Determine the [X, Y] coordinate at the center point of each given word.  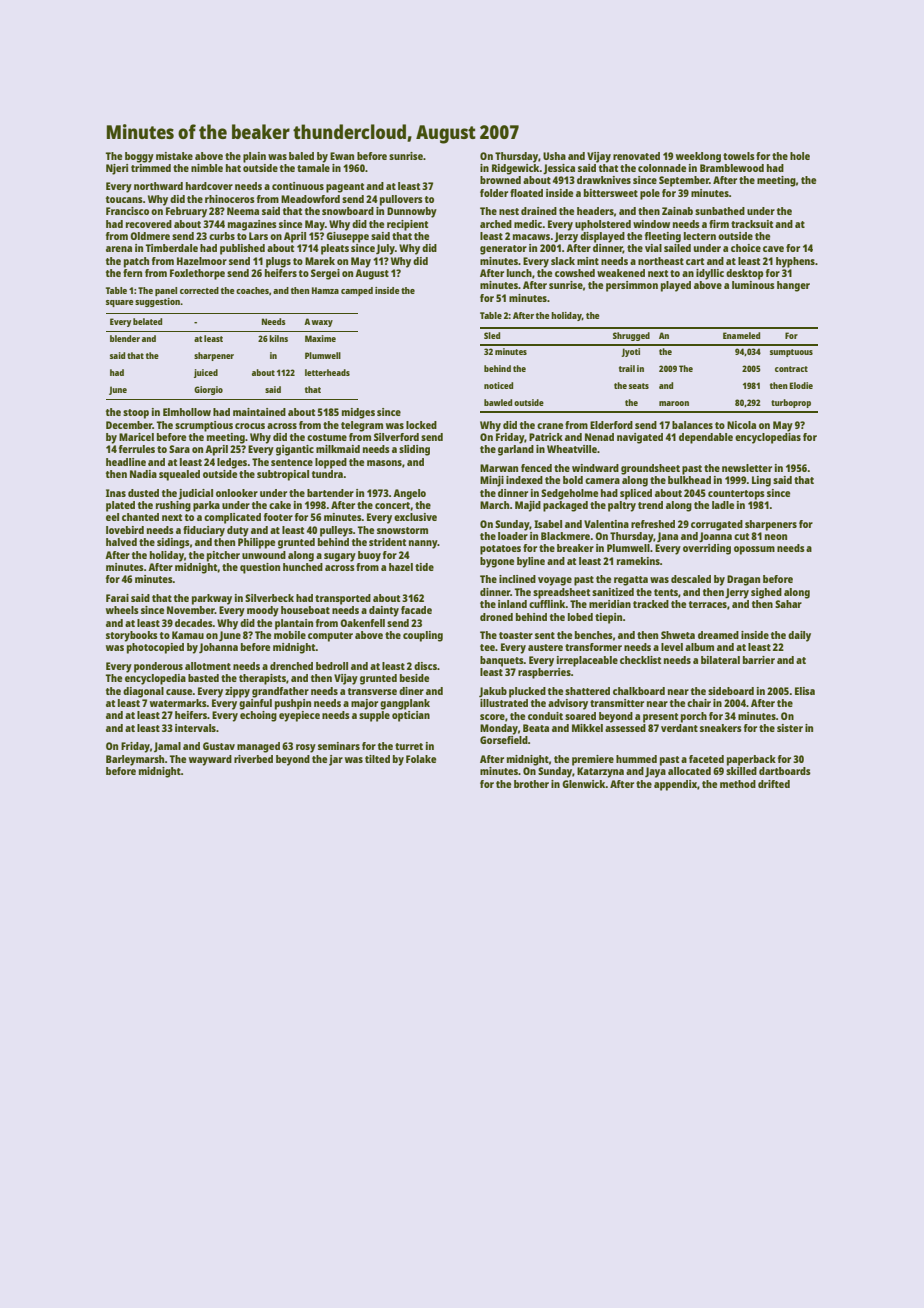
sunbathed [720, 211]
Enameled [741, 335]
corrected [199, 290]
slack [563, 261]
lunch [519, 273]
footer [278, 517]
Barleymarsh [135, 760]
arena [119, 249]
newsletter [747, 468]
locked [421, 425]
